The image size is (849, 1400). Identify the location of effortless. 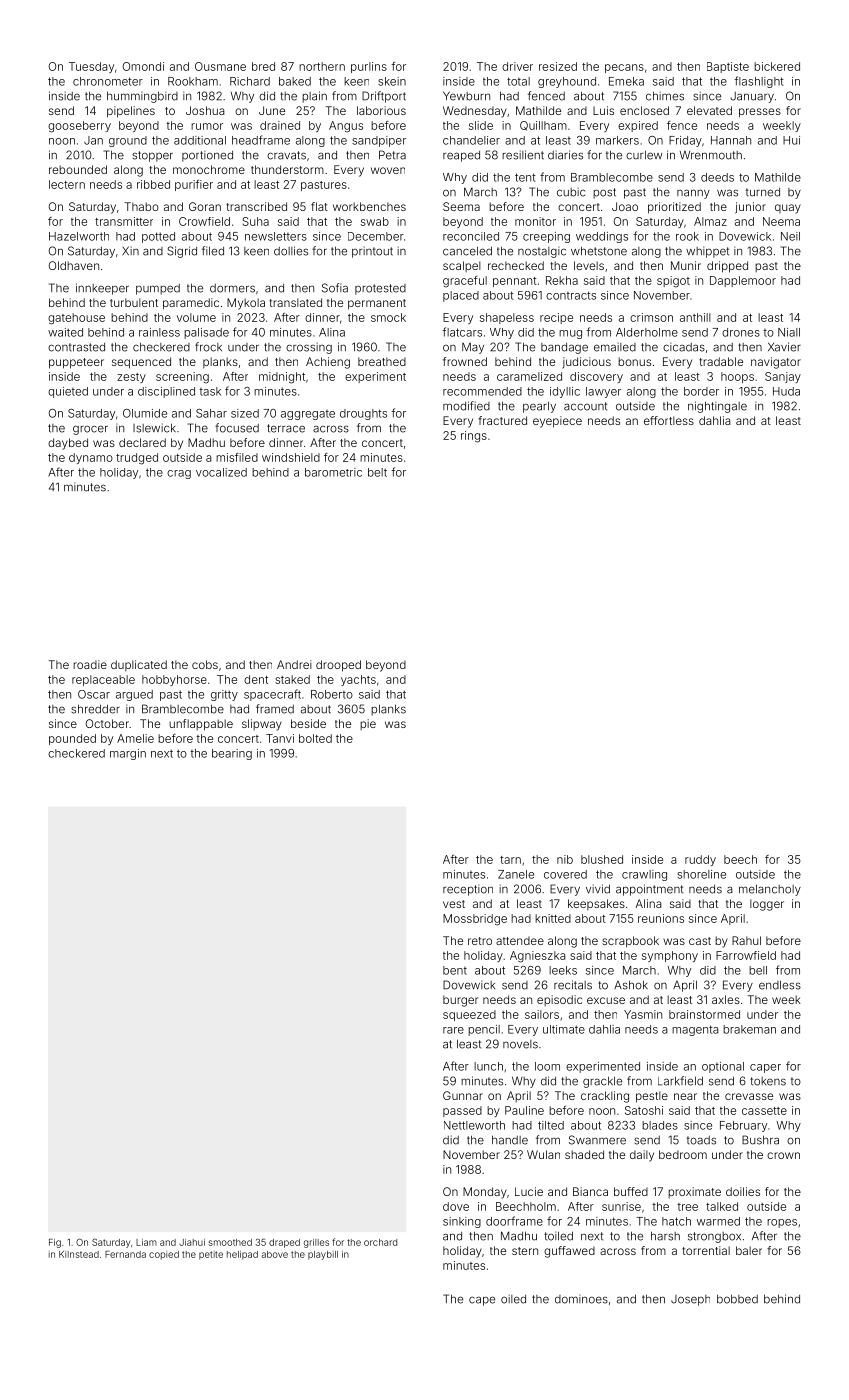
(669, 420).
